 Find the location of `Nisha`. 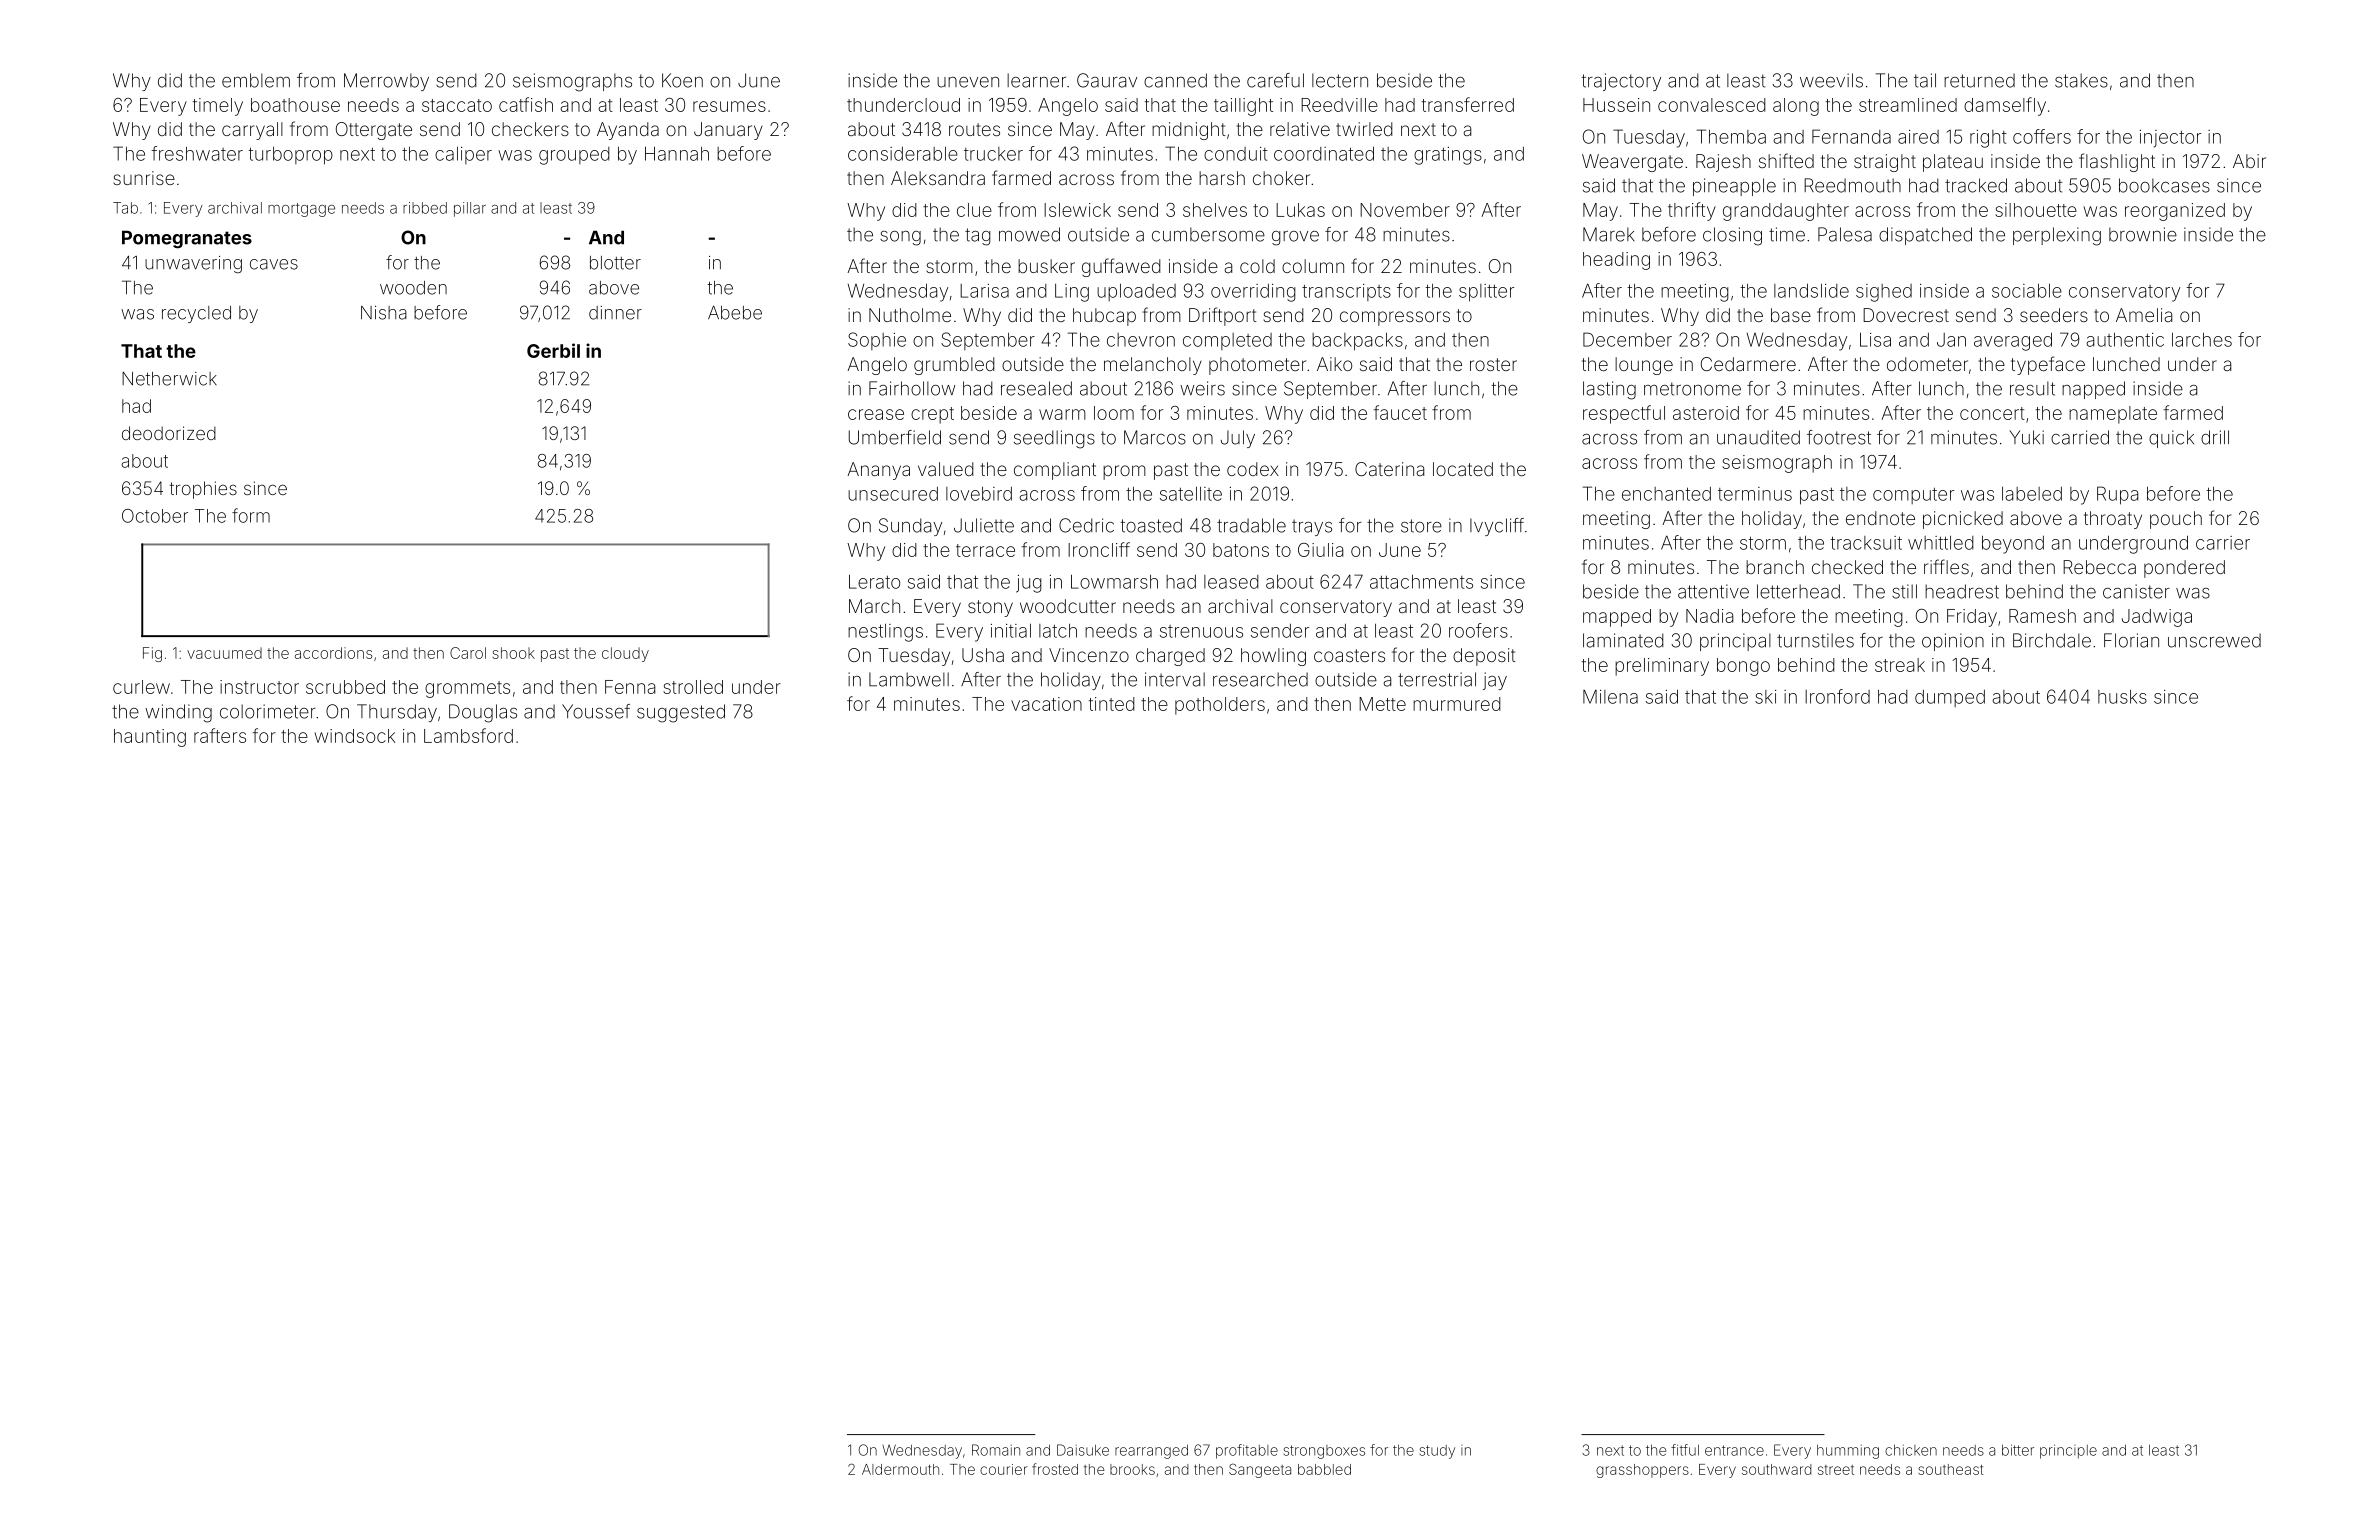

Nisha is located at coordinates (384, 313).
